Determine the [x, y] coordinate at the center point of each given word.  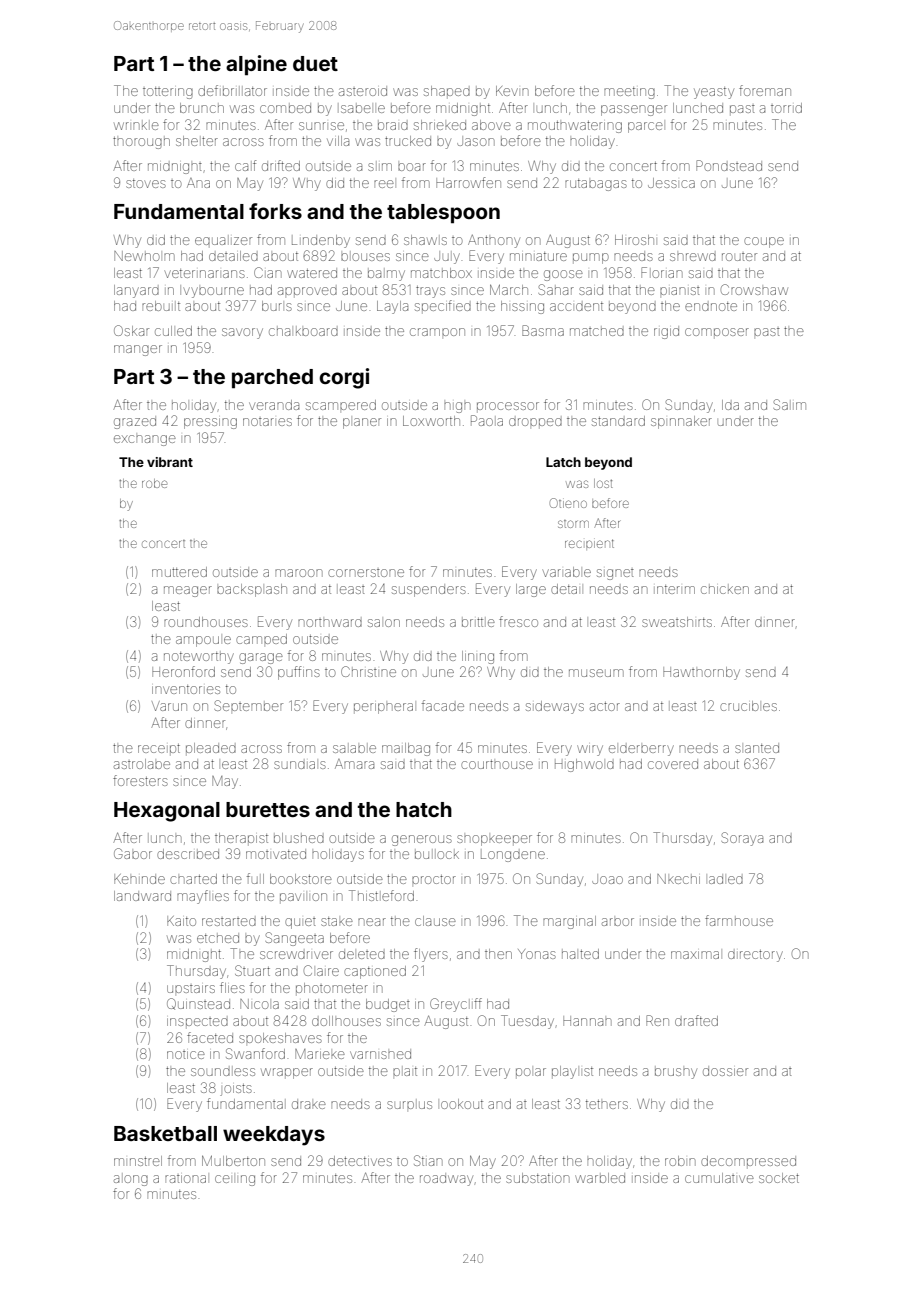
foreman [765, 90]
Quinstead [198, 1004]
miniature [538, 256]
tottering [168, 93]
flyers [431, 955]
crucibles [748, 706]
